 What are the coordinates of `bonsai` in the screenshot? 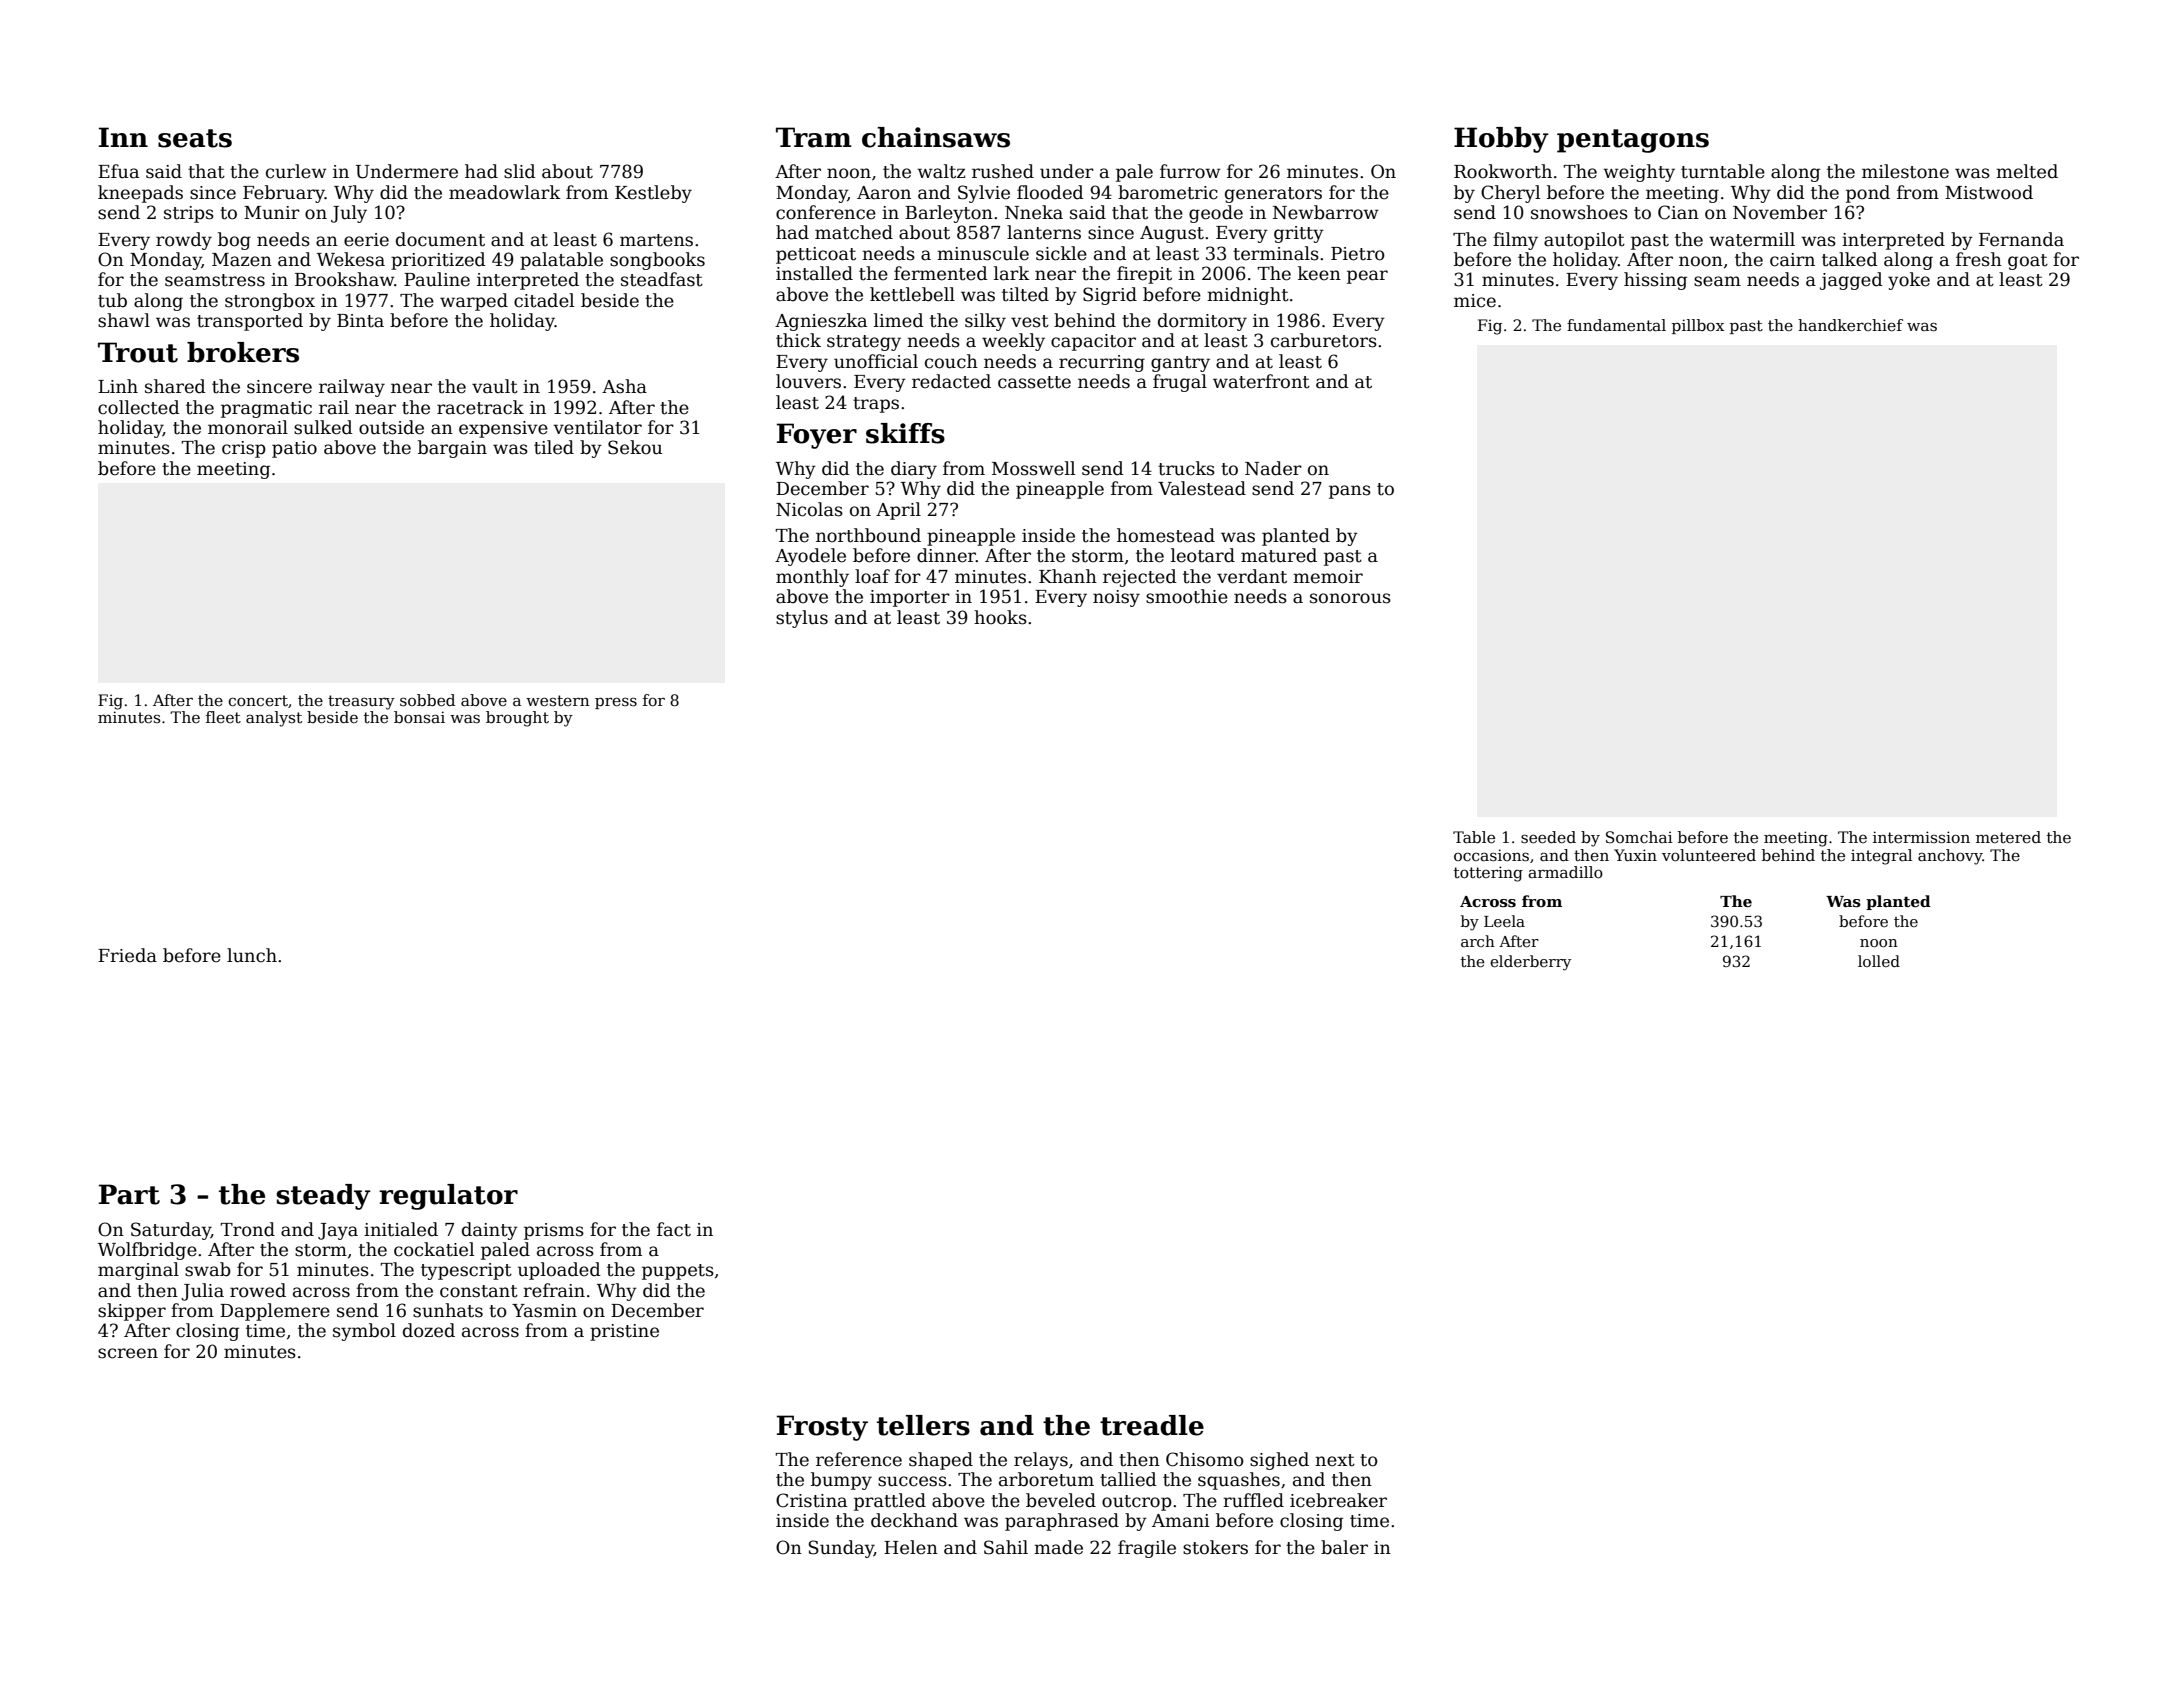 It's located at (419, 717).
